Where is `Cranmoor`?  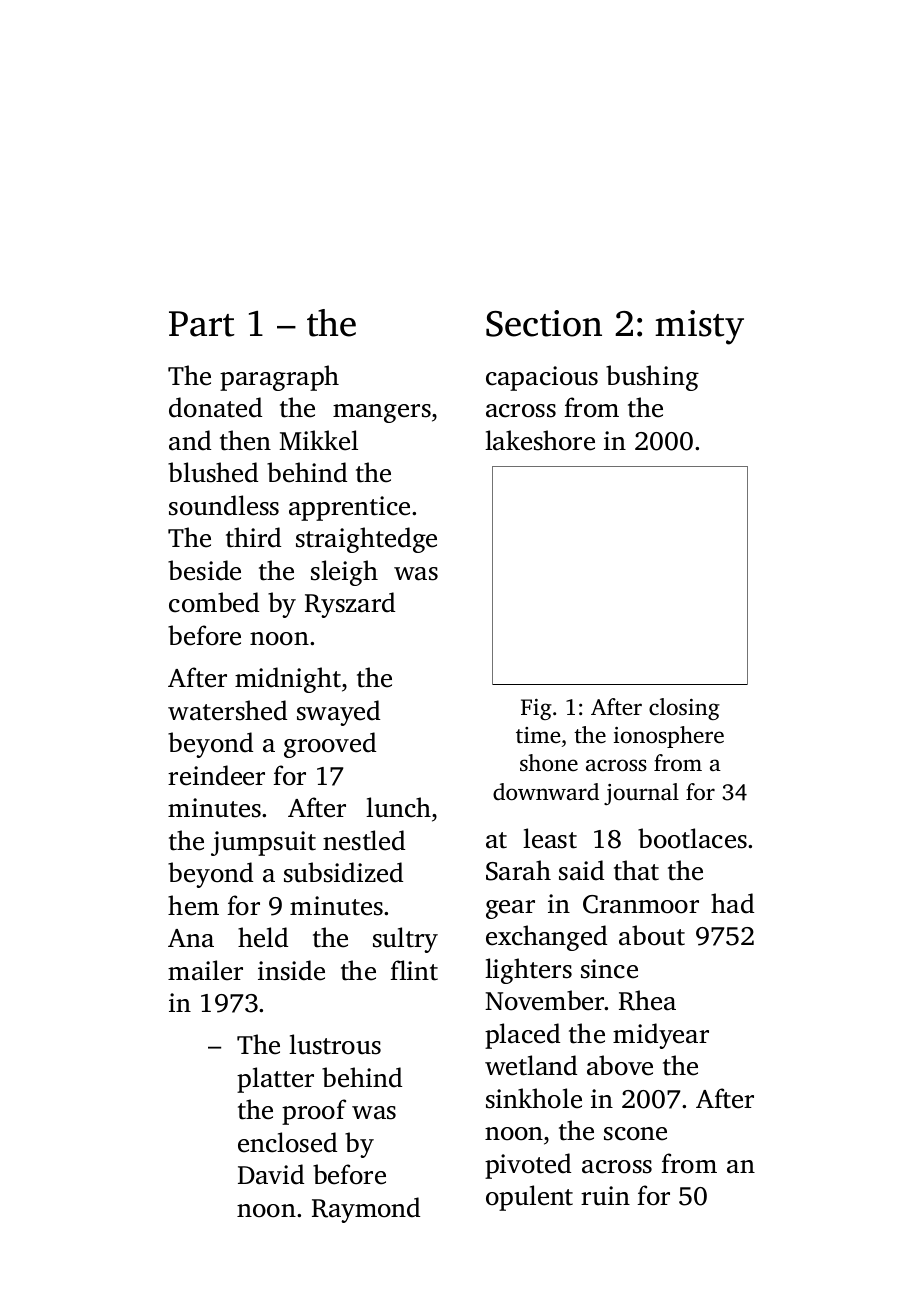 Cranmoor is located at coordinates (641, 904).
